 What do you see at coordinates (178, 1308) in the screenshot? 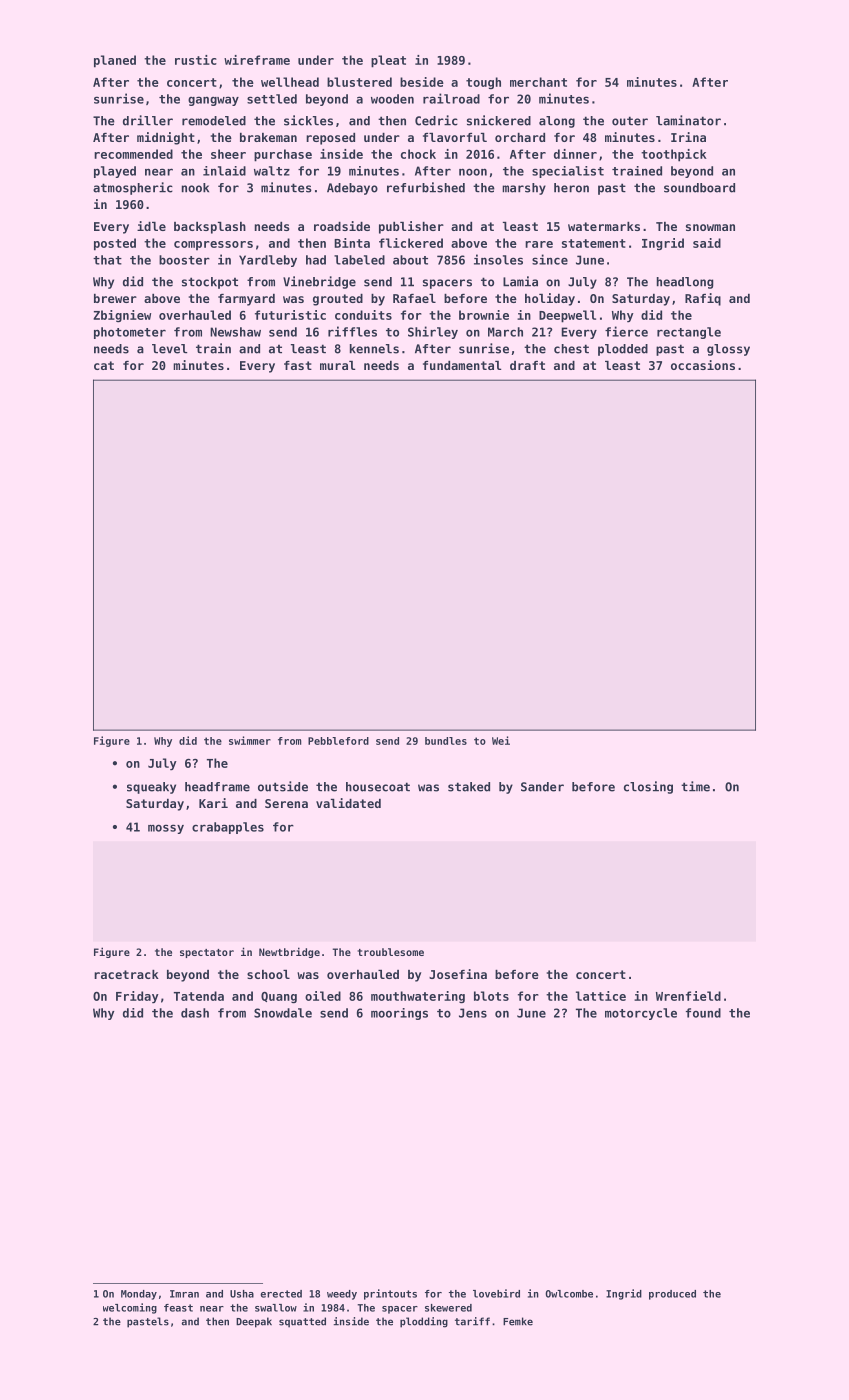
I see `feast` at bounding box center [178, 1308].
